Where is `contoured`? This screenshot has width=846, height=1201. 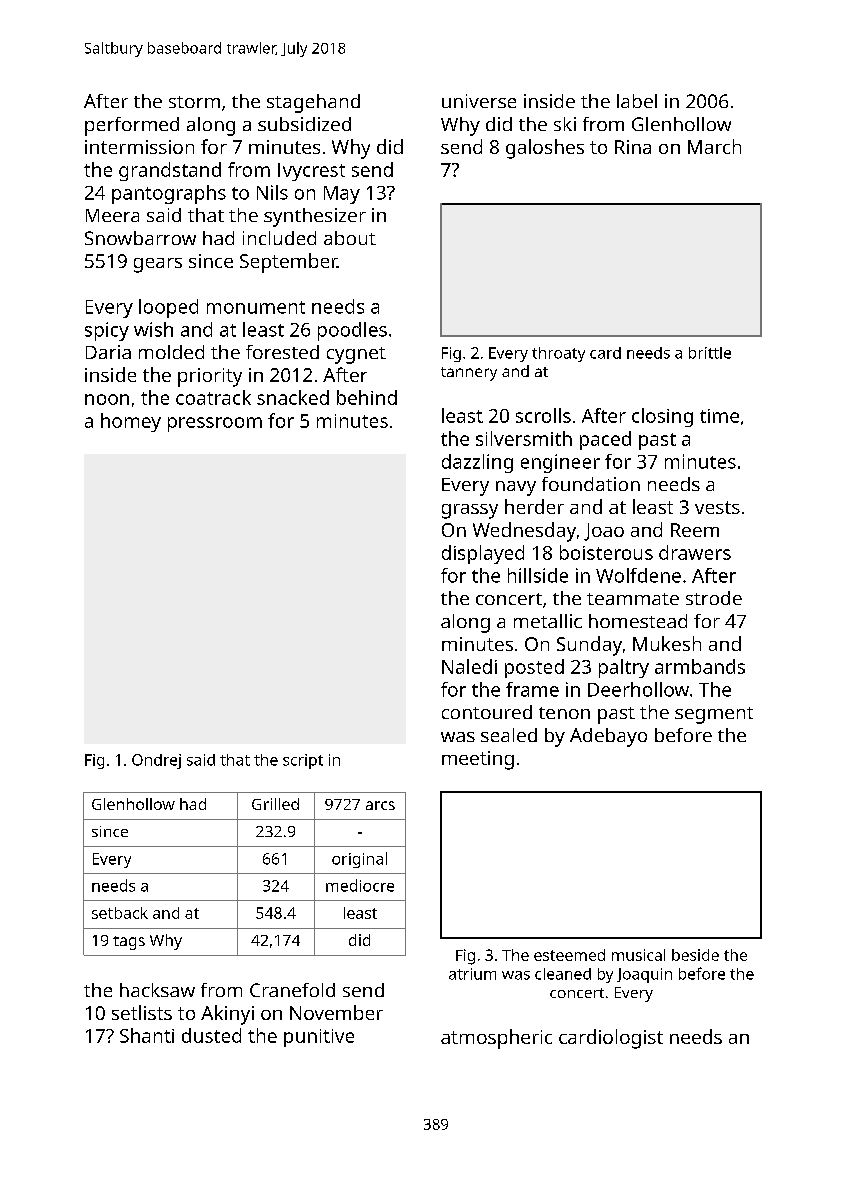
contoured is located at coordinates (487, 712).
